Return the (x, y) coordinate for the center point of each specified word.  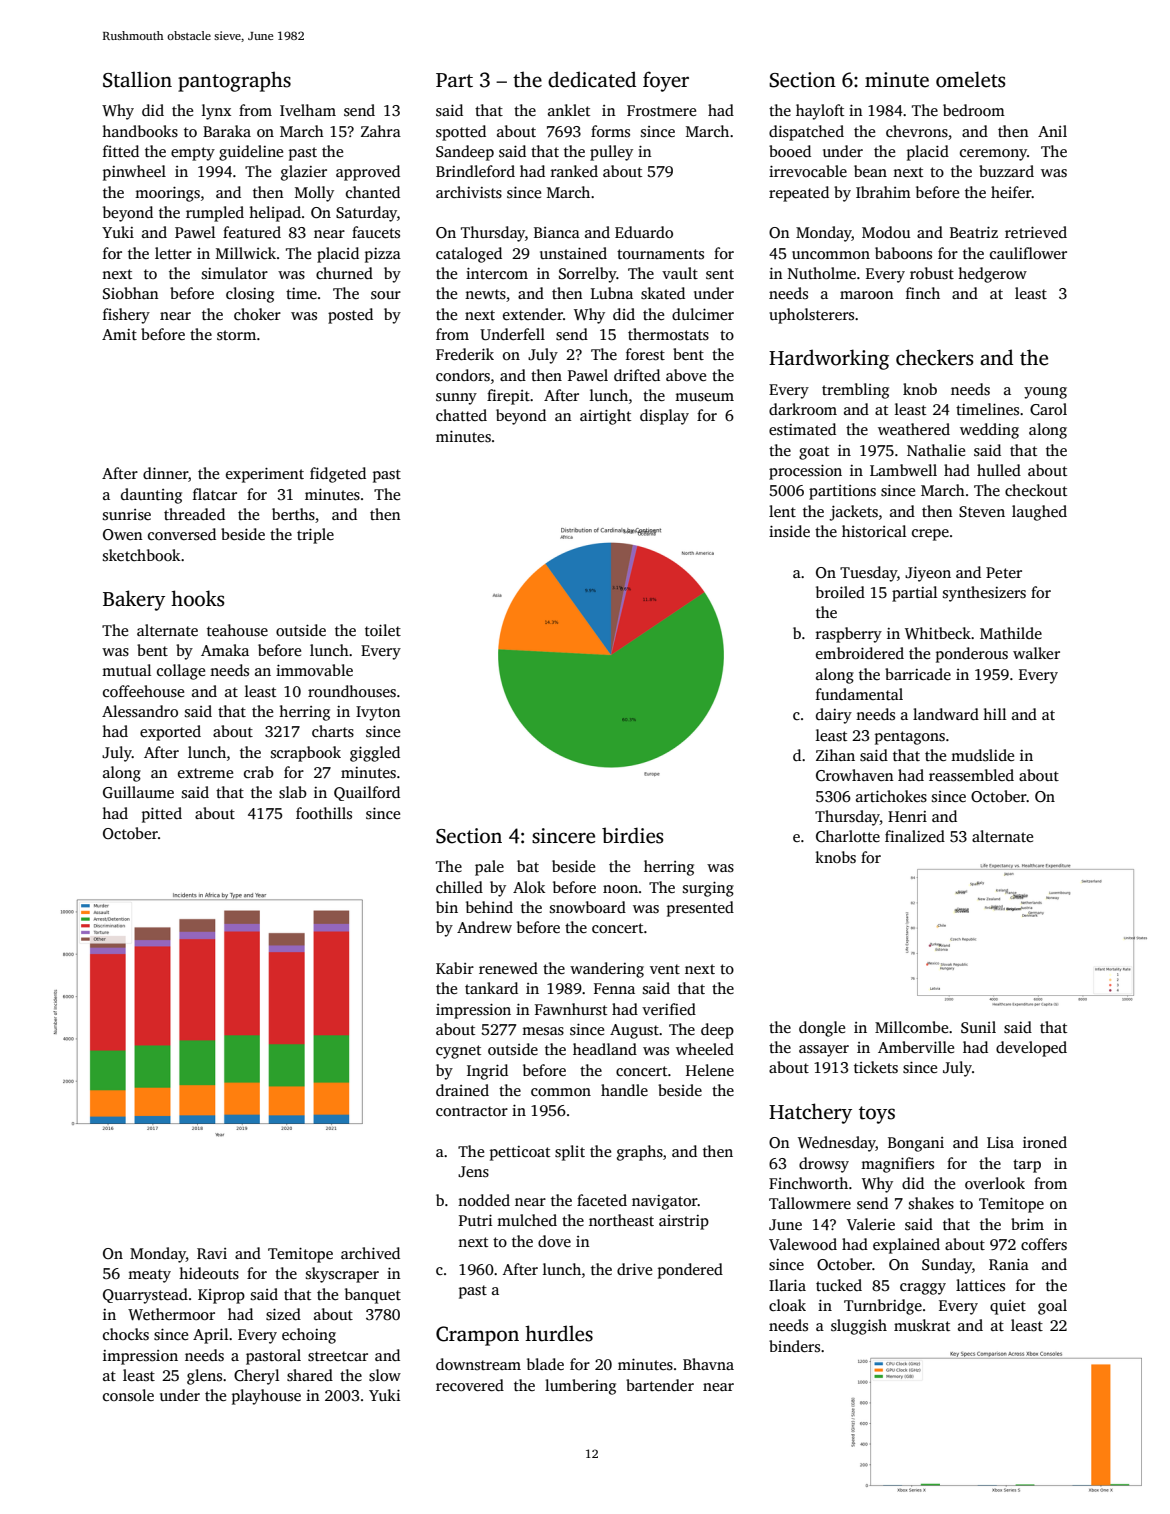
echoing (309, 1336)
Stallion (137, 79)
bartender (660, 1385)
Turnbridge (883, 1307)
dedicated (592, 79)
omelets (970, 79)
